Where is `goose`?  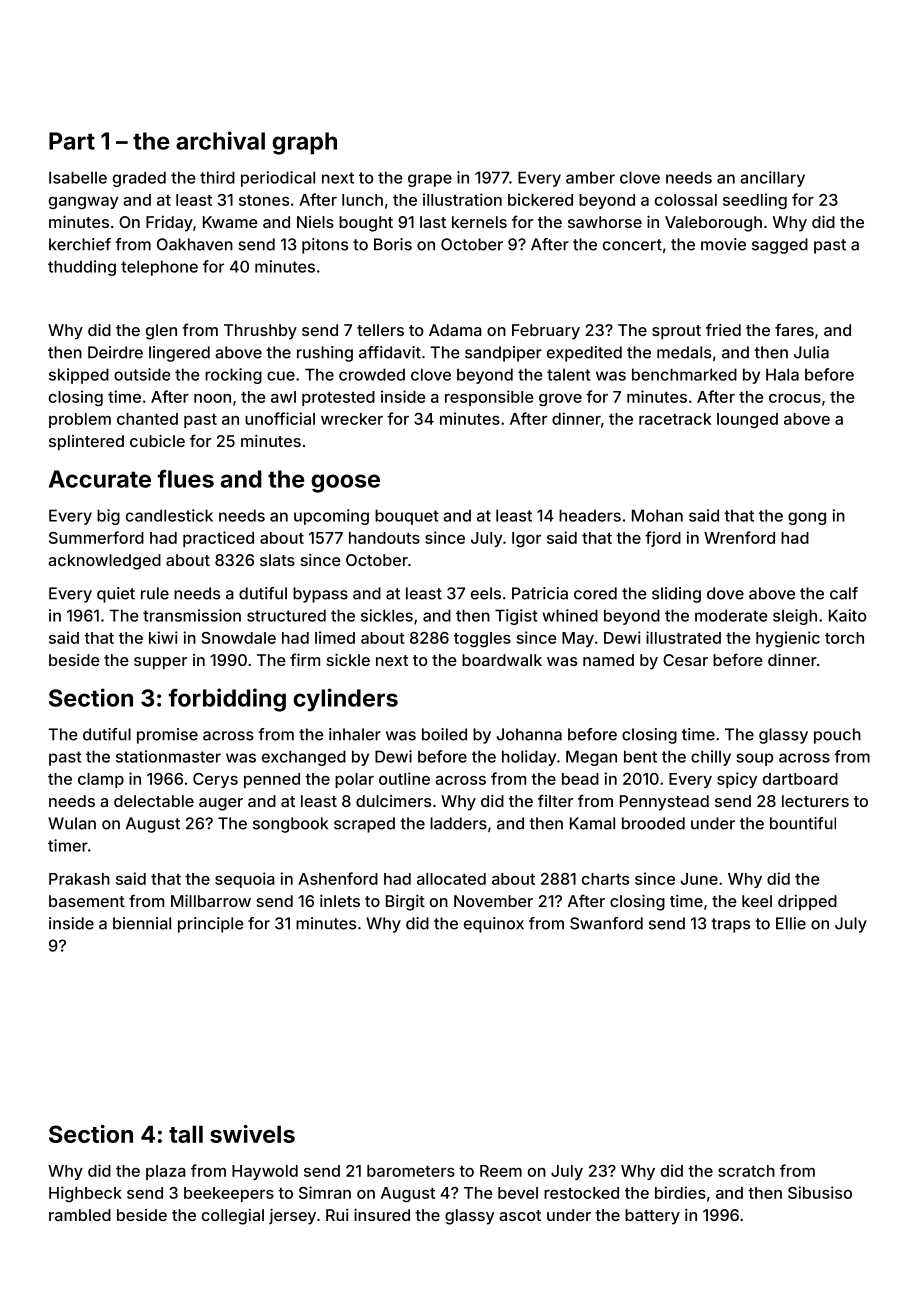
goose is located at coordinates (345, 483).
